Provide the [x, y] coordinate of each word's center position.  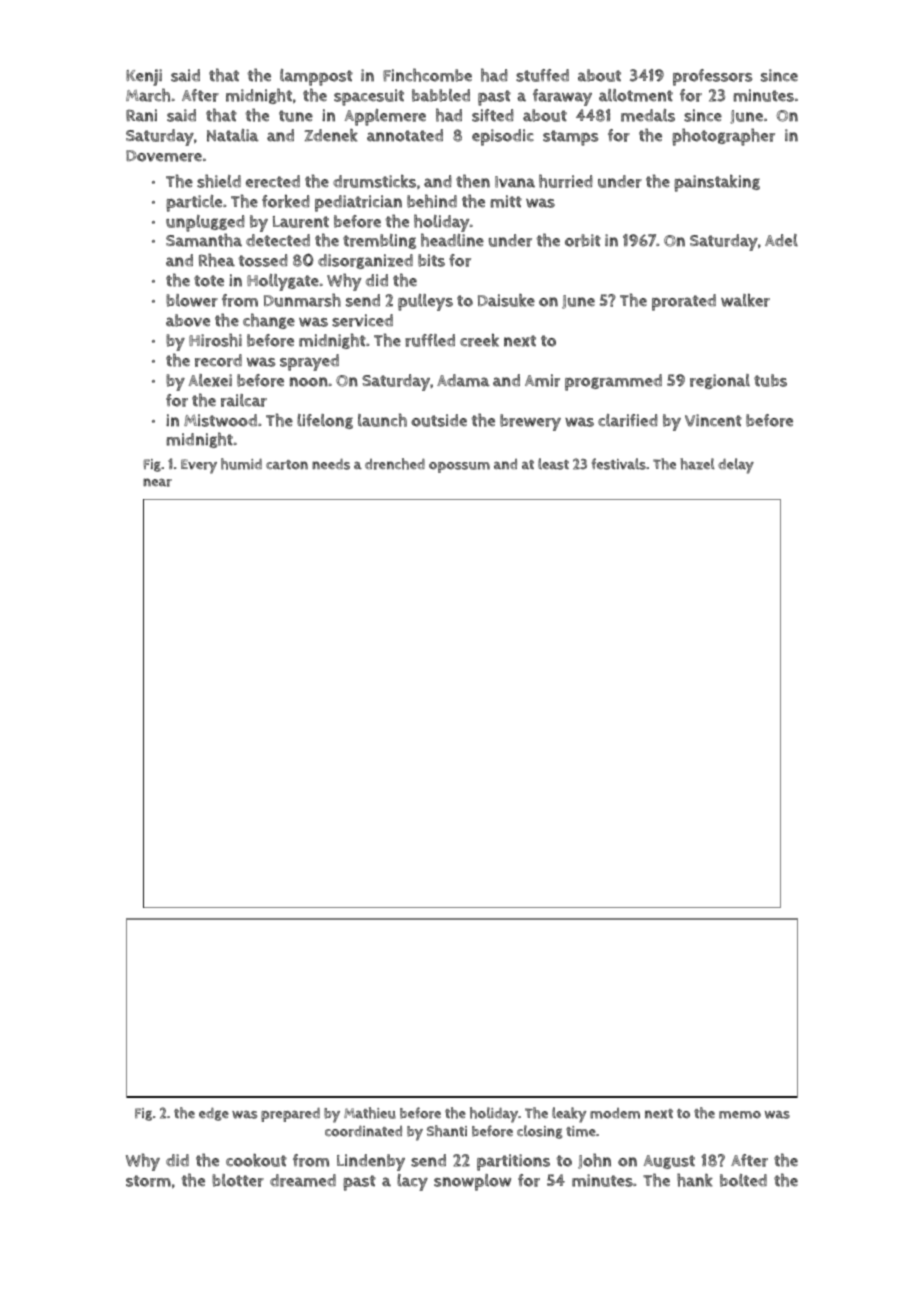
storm [148, 1181]
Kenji [144, 77]
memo [740, 1115]
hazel [697, 464]
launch [382, 420]
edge [214, 1114]
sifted [493, 115]
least [553, 464]
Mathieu [370, 1113]
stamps [570, 138]
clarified [628, 420]
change [269, 321]
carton [287, 465]
